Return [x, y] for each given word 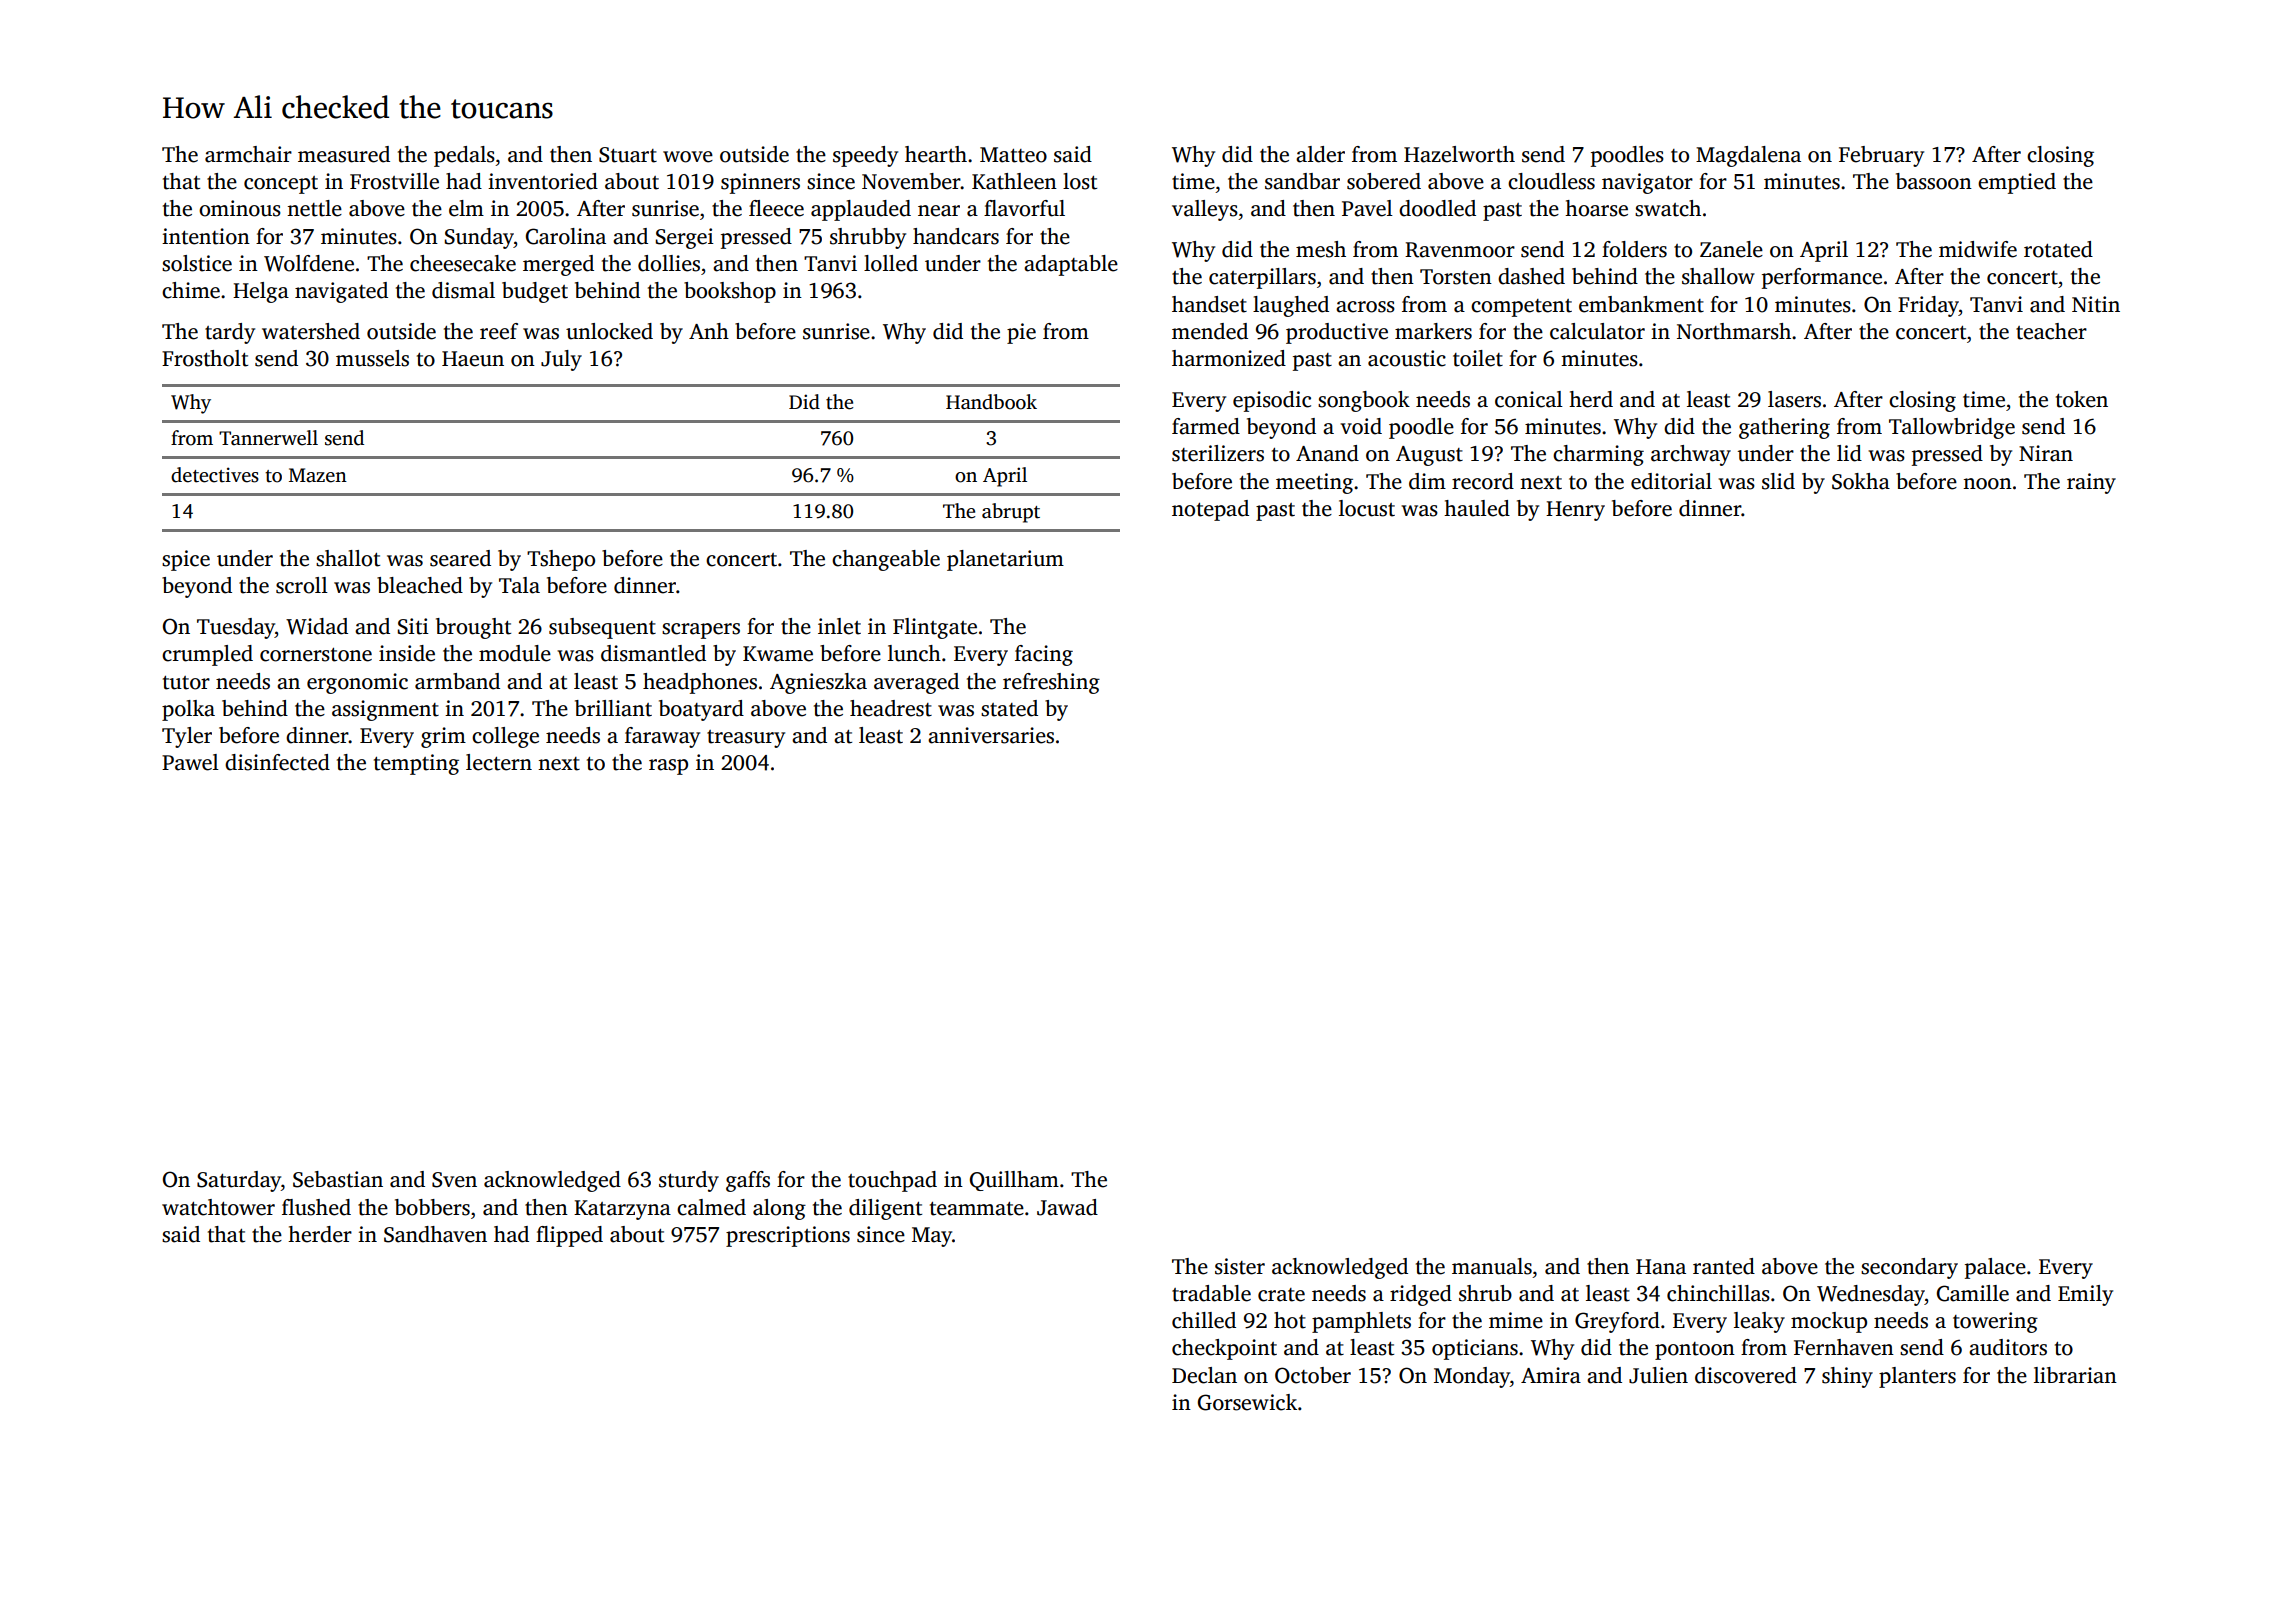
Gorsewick [1247, 1402]
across [1365, 307]
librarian [2075, 1375]
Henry [1575, 511]
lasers [1794, 399]
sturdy [689, 1181]
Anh [709, 331]
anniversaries [991, 735]
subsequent [602, 628]
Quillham [1014, 1181]
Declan [1204, 1375]
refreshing [1051, 683]
